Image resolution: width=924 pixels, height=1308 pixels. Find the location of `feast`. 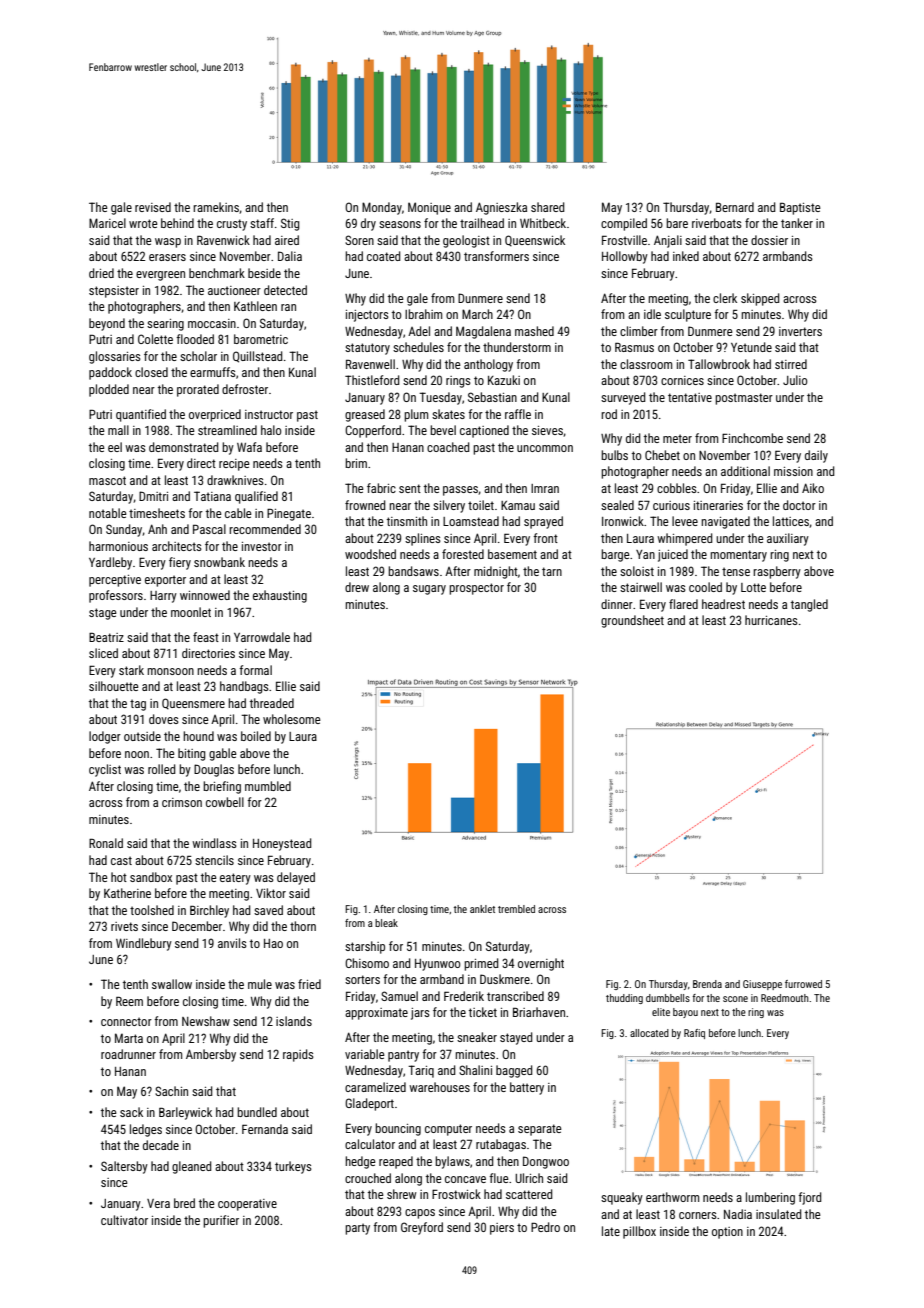

feast is located at coordinates (206, 637).
